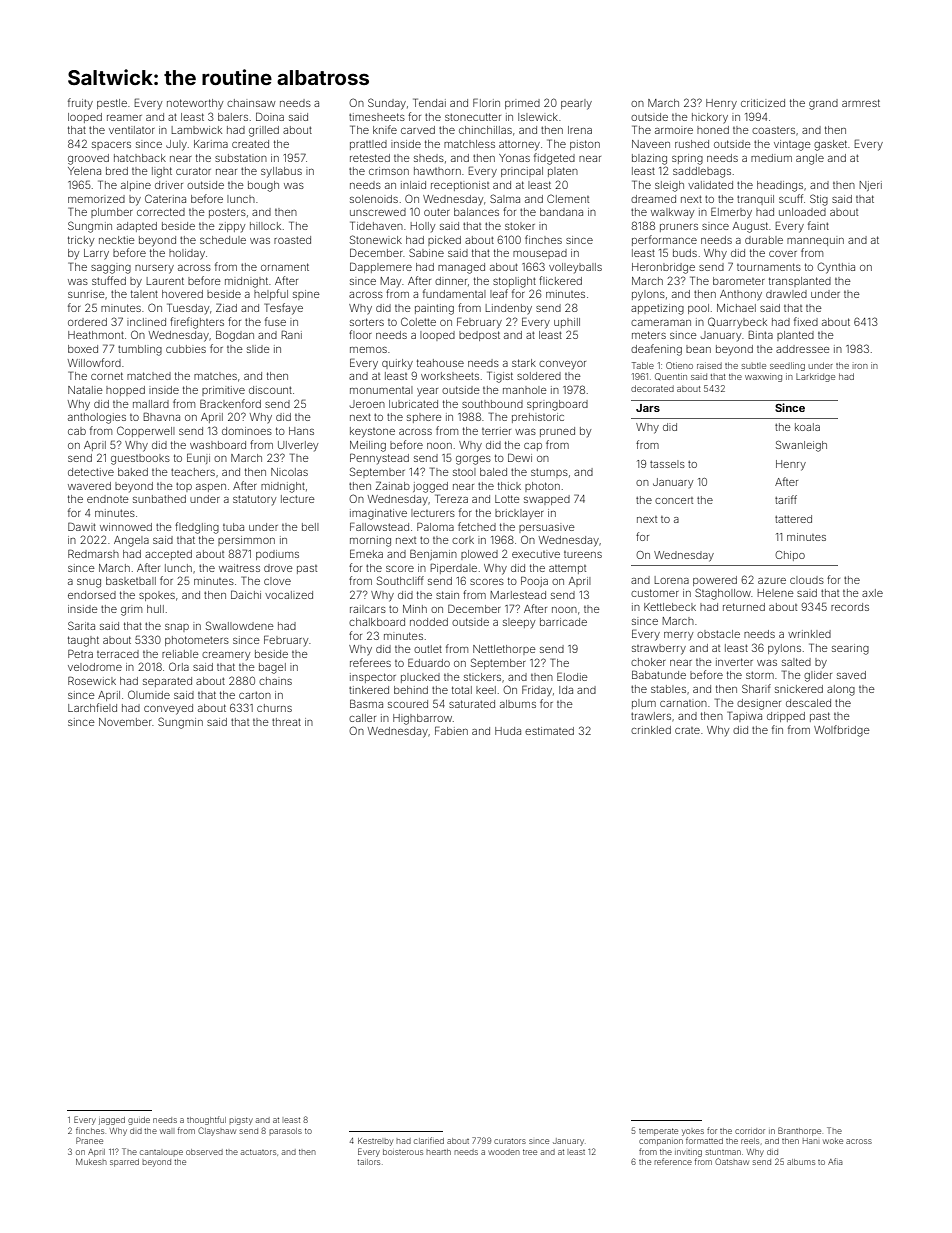  Describe the element at coordinates (763, 103) in the screenshot. I see `criticized` at that location.
